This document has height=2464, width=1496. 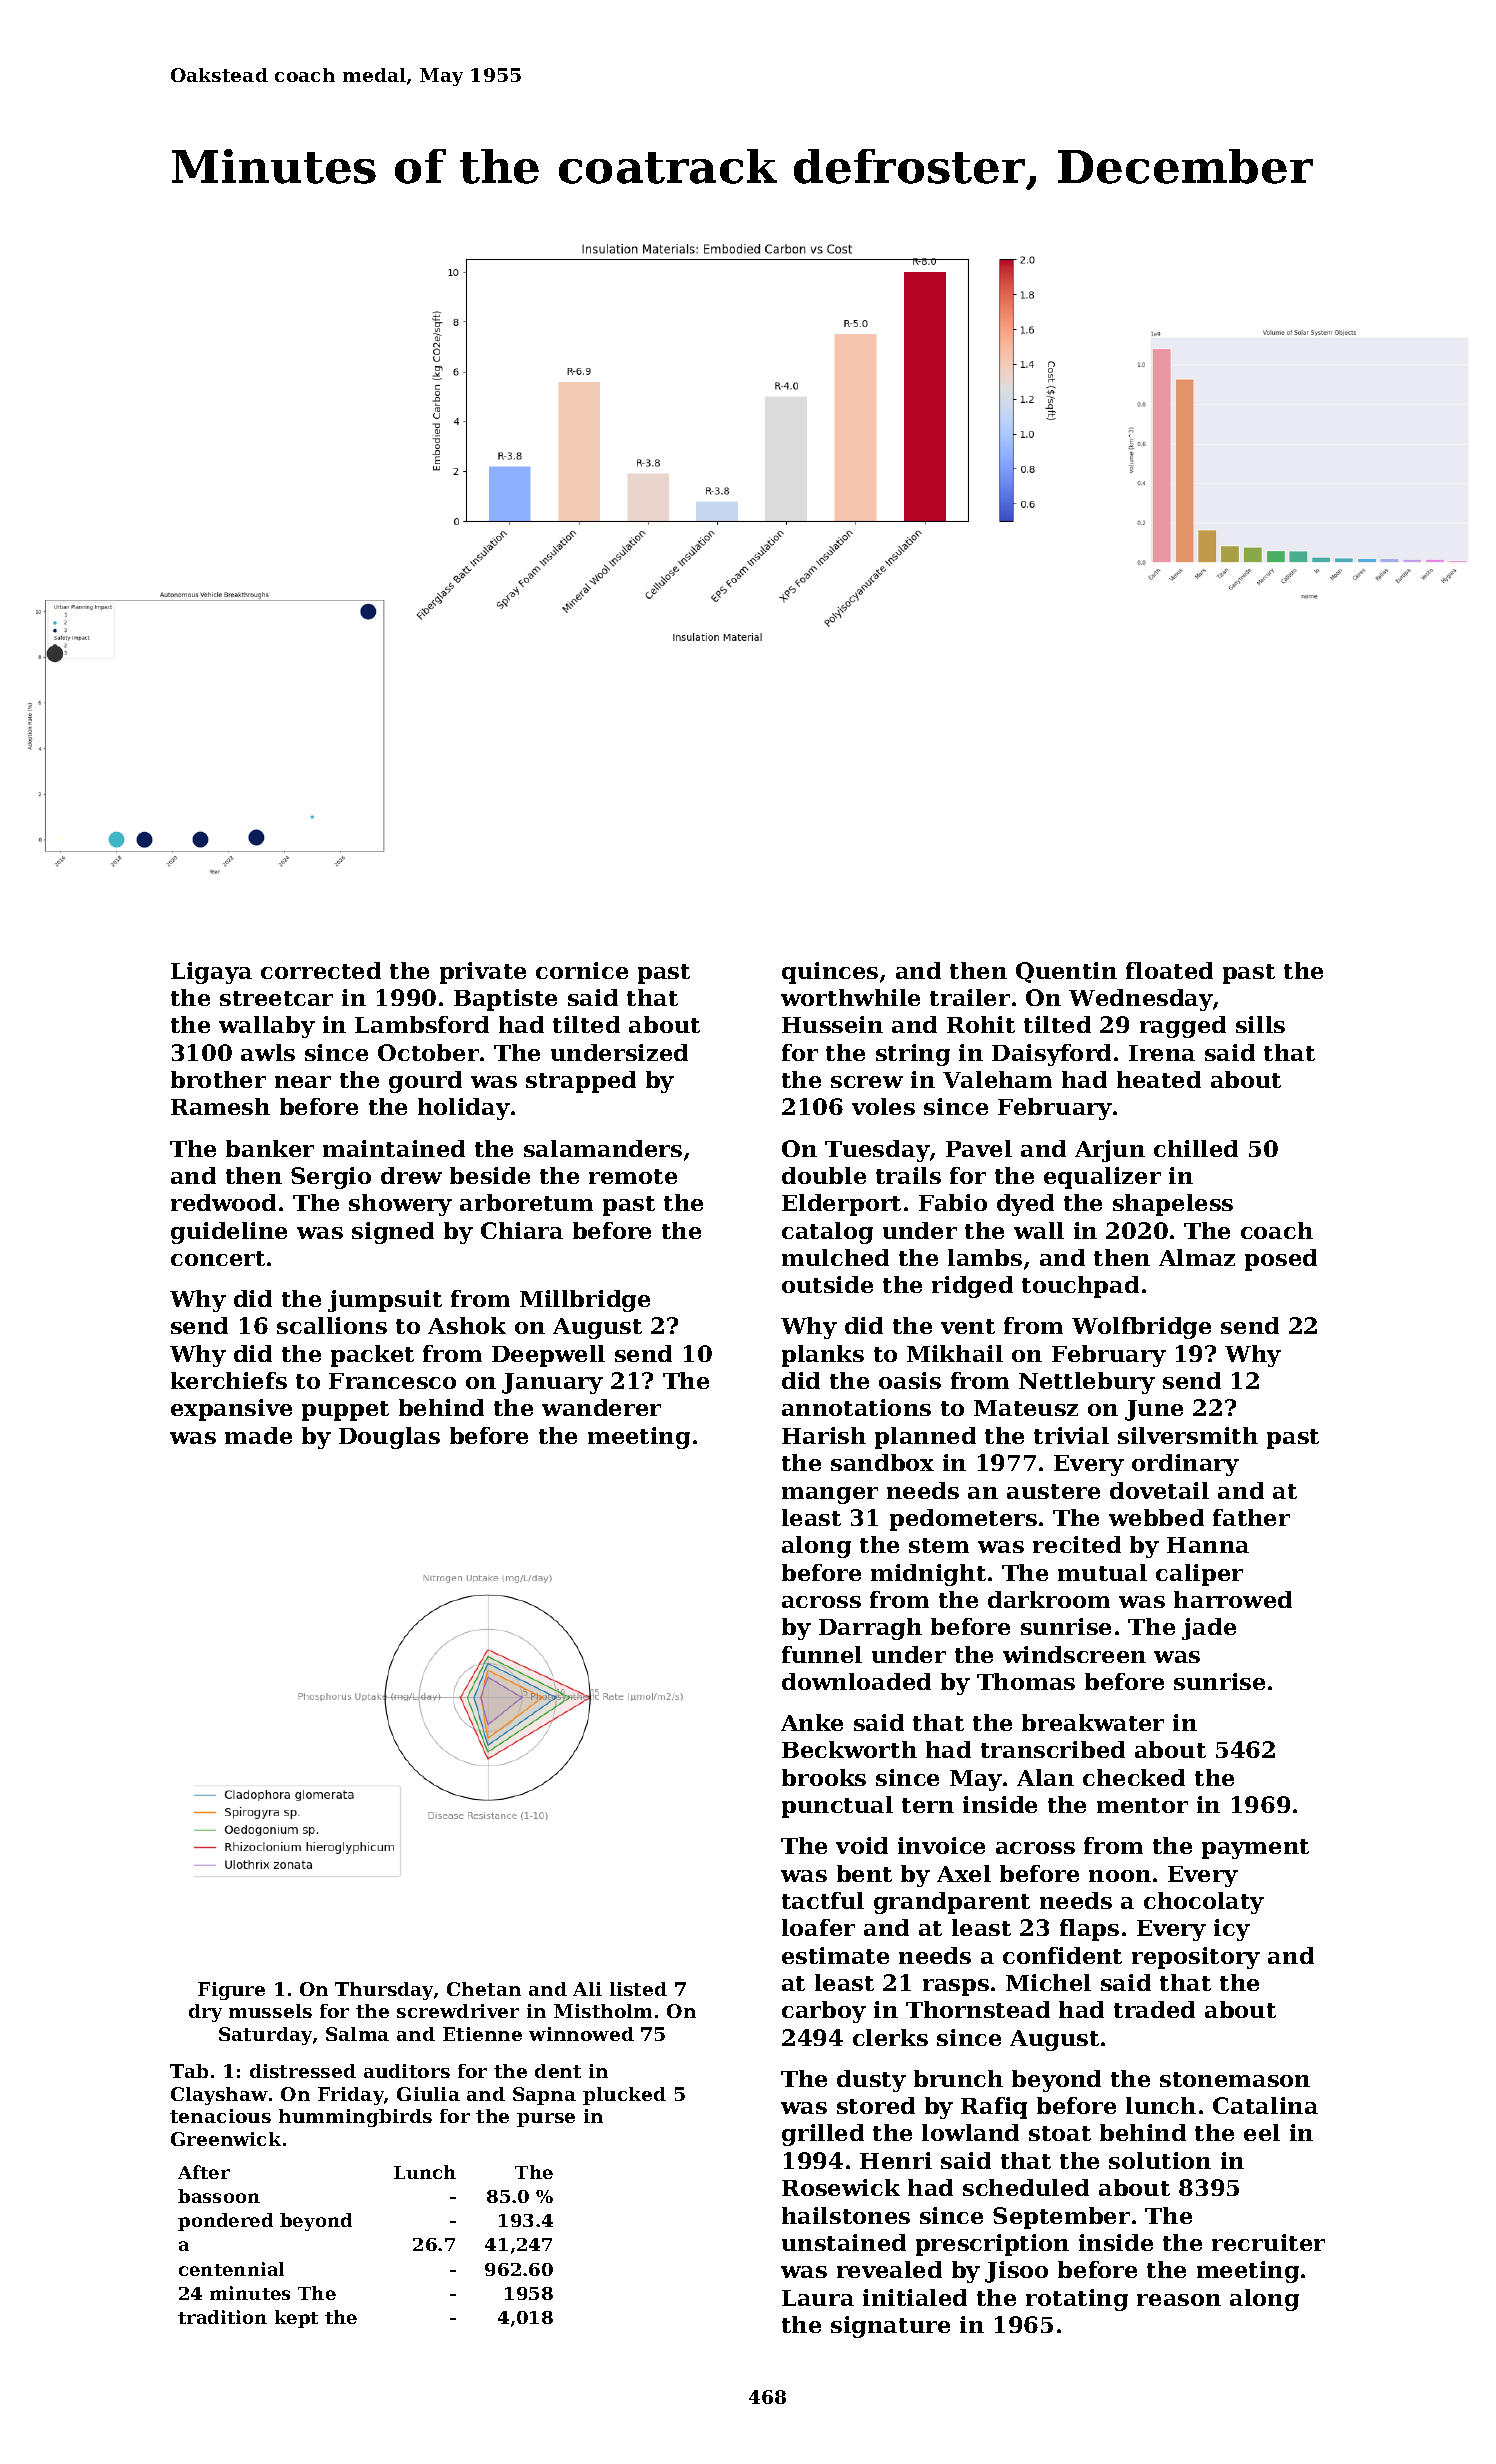 What do you see at coordinates (1066, 972) in the document?
I see `Quentin` at bounding box center [1066, 972].
